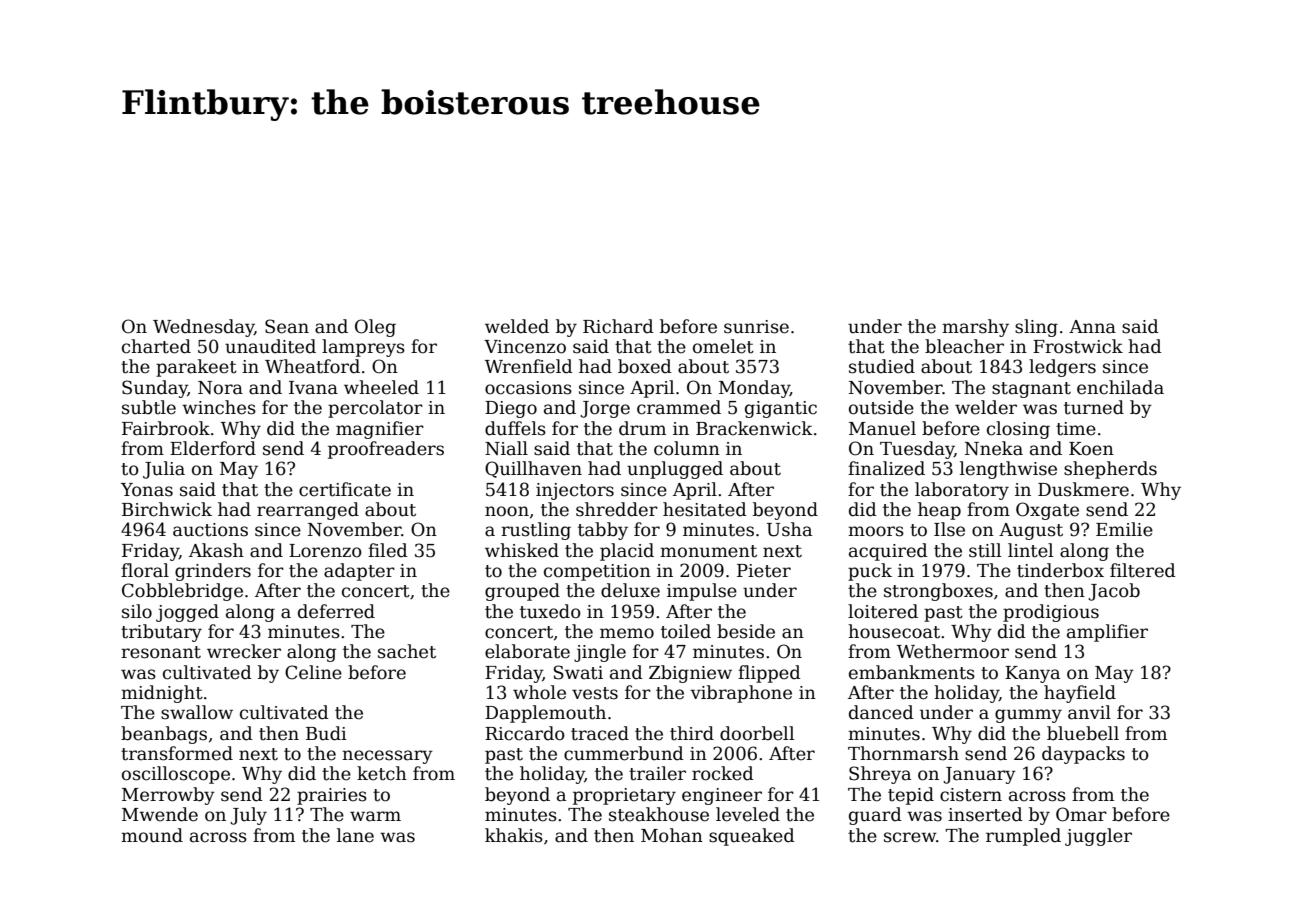  Describe the element at coordinates (248, 816) in the document. I see `July` at that location.
